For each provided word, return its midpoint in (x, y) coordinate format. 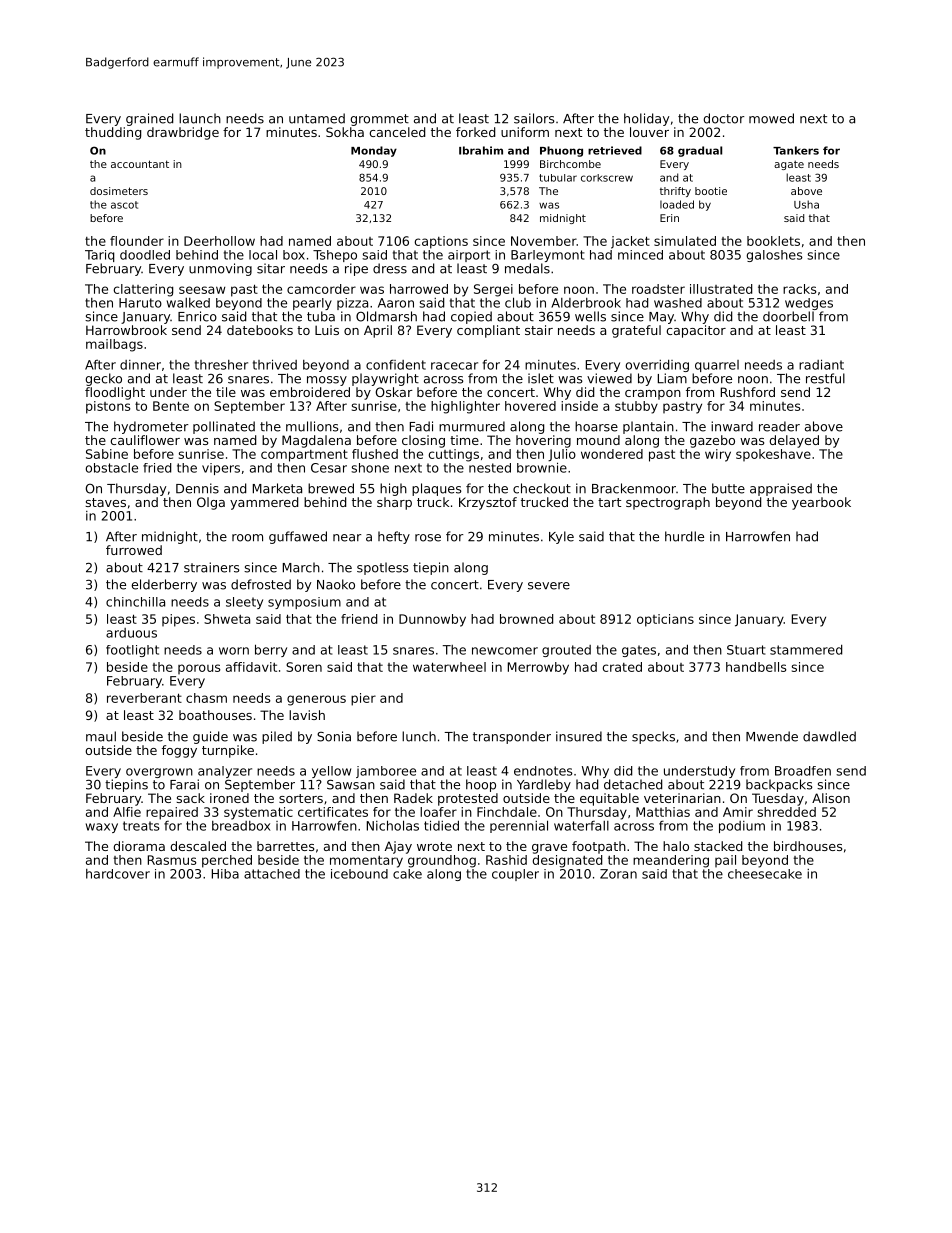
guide (210, 737)
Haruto (140, 303)
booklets (773, 241)
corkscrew (607, 178)
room (247, 538)
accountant (140, 164)
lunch (419, 736)
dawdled (829, 736)
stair (539, 330)
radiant (821, 364)
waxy (102, 828)
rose (428, 538)
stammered (806, 650)
